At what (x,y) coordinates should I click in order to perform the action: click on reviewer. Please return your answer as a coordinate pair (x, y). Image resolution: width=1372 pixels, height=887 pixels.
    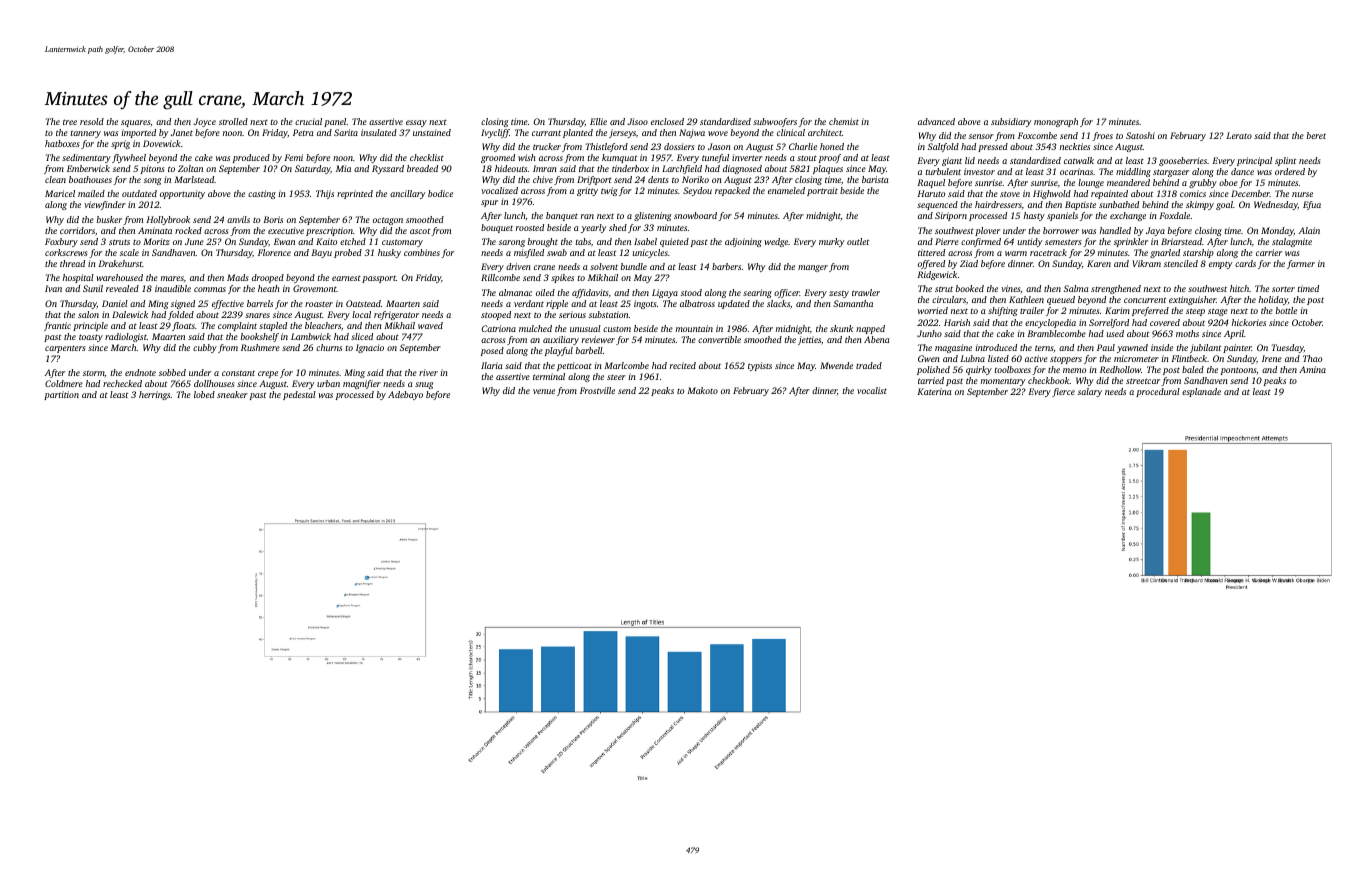
    Looking at the image, I should click on (598, 339).
